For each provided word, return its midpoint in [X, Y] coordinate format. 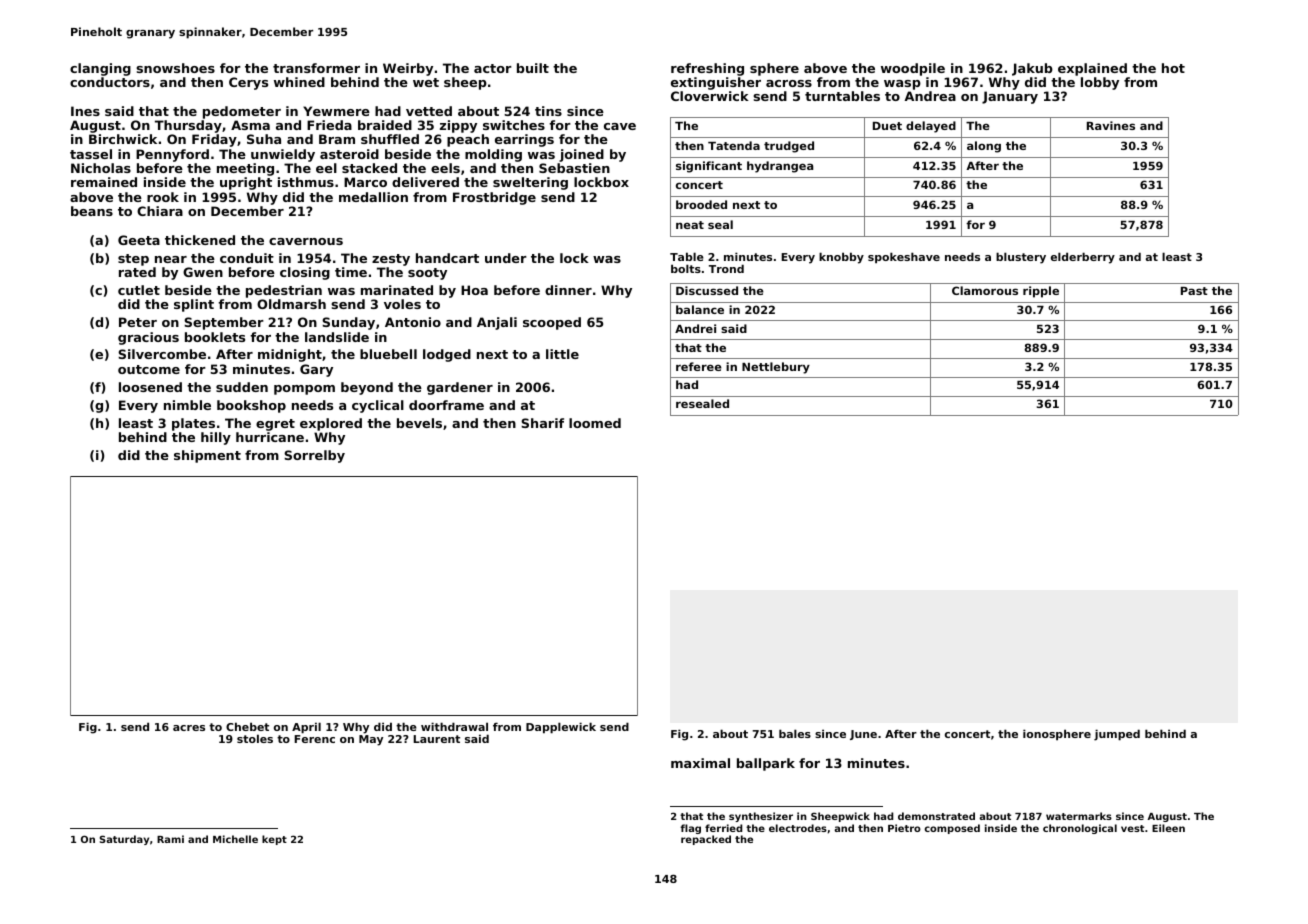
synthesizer [761, 817]
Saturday [124, 840]
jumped [1117, 735]
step [133, 260]
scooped [552, 323]
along [984, 147]
